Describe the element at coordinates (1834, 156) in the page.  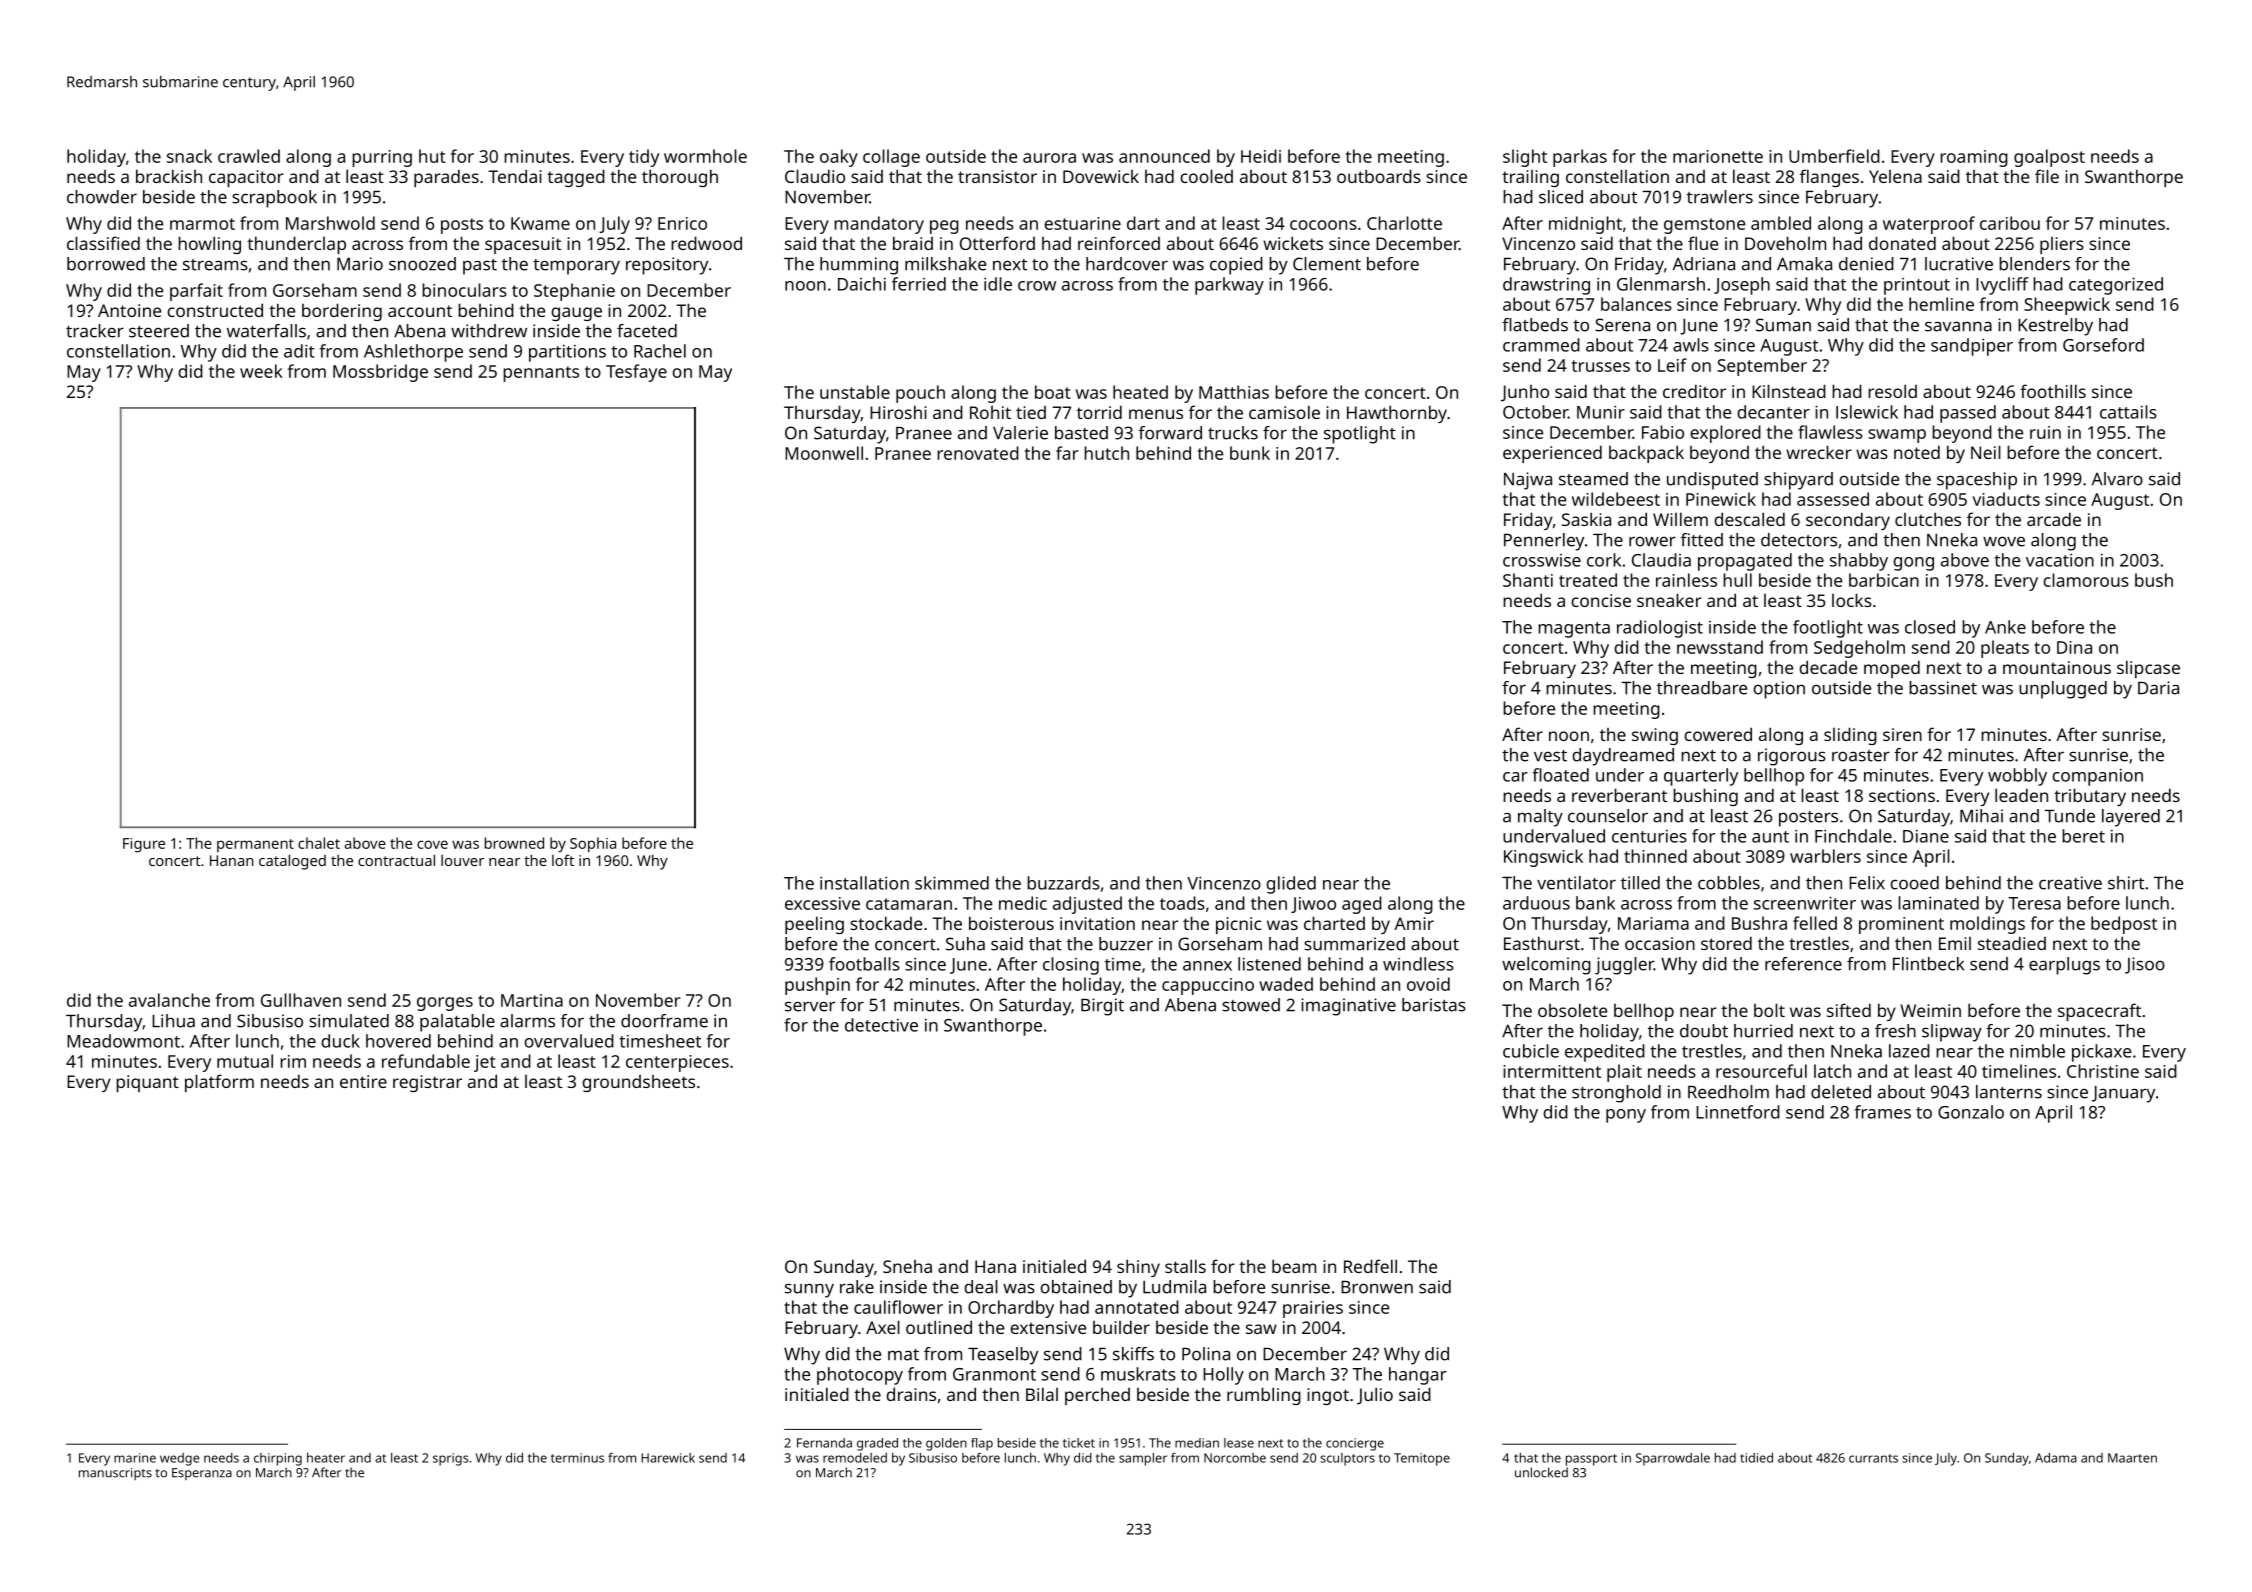
I see `Umberfield` at that location.
